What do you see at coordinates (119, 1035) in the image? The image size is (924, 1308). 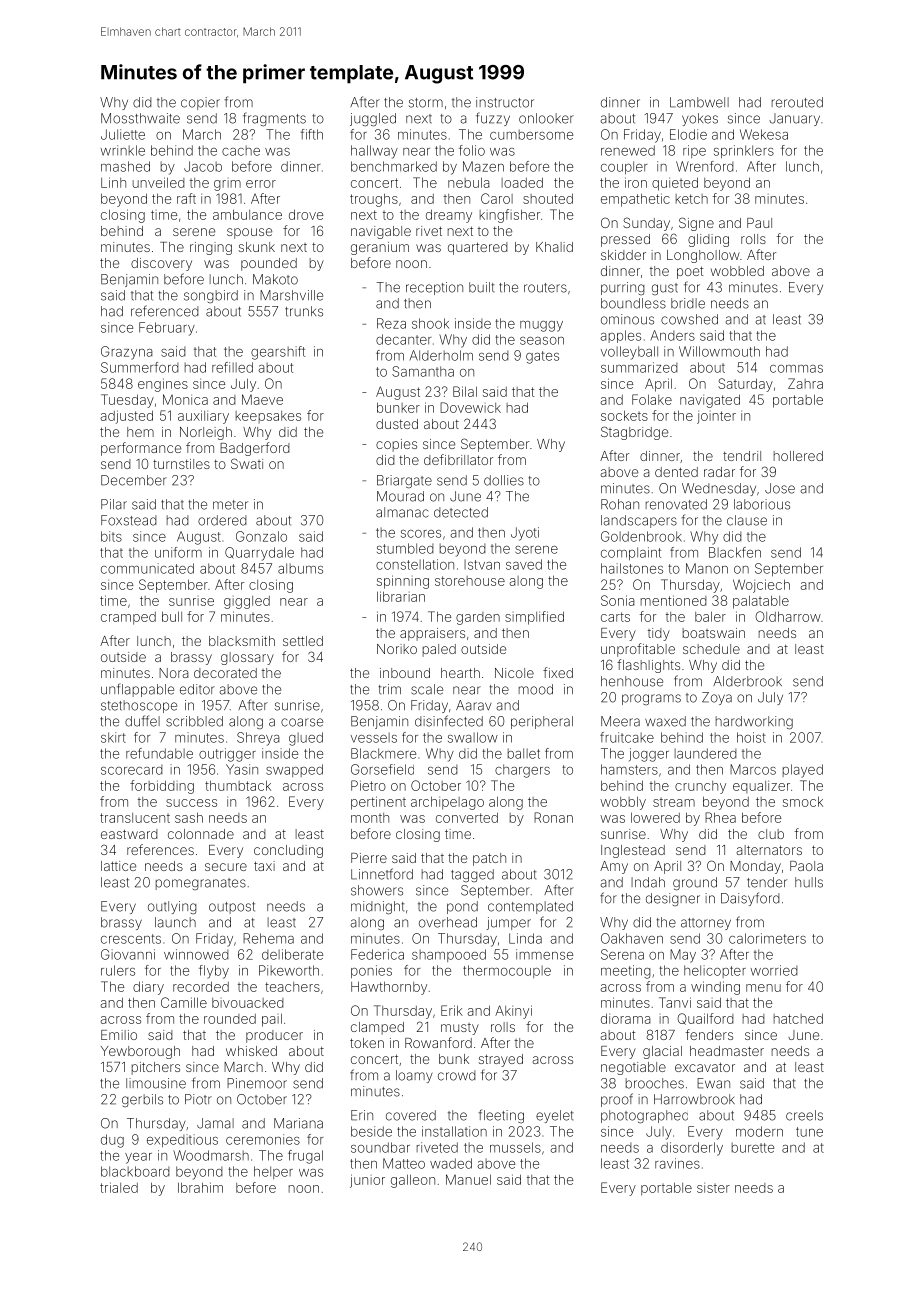 I see `Emilio` at bounding box center [119, 1035].
